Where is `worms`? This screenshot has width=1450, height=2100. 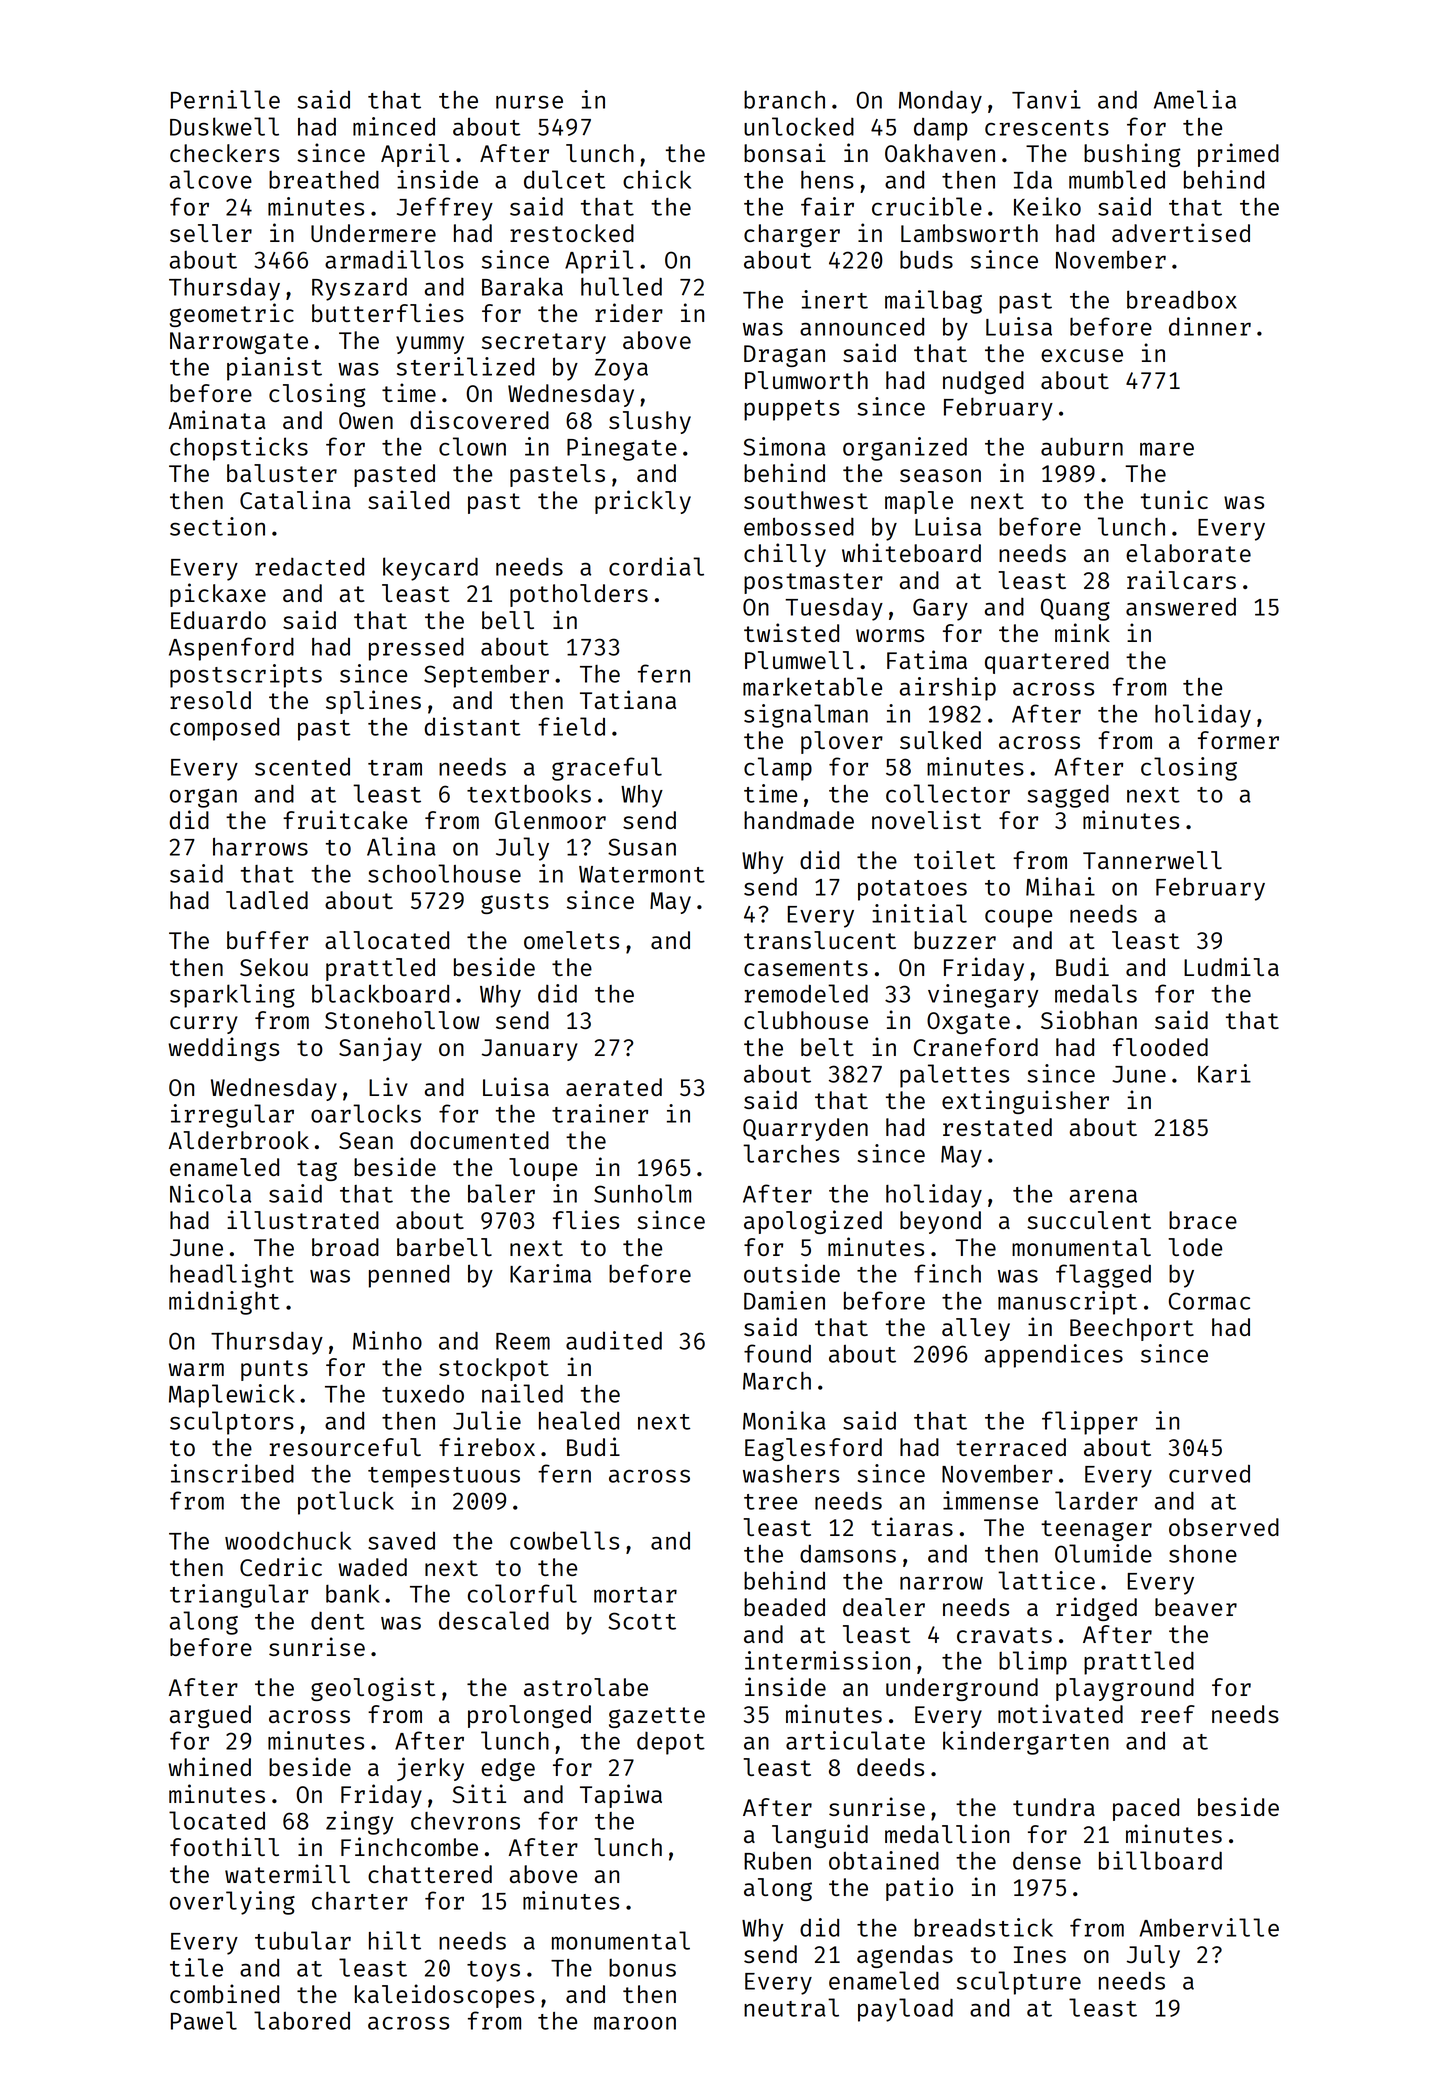
worms is located at coordinates (890, 635).
